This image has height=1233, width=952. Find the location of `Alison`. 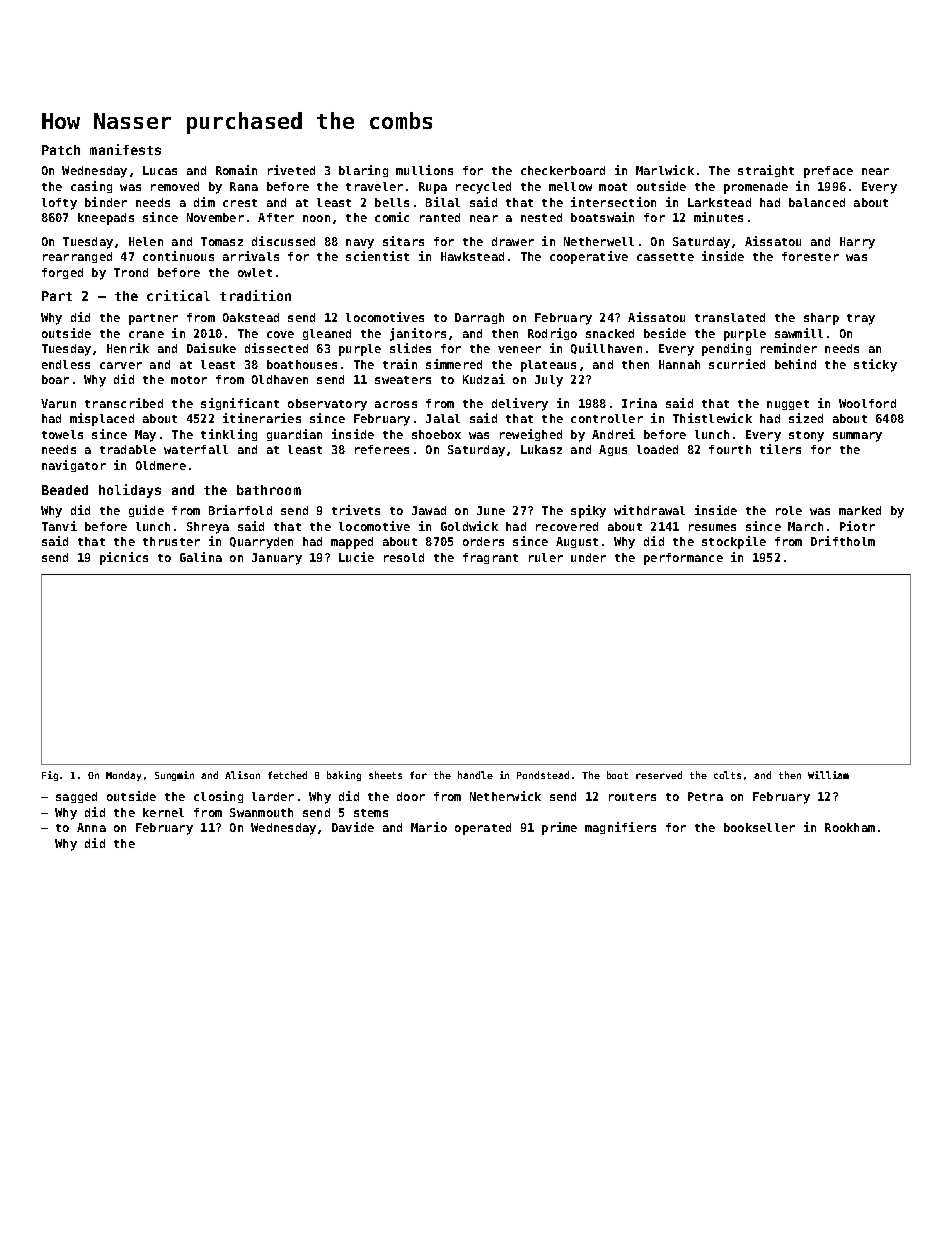

Alison is located at coordinates (242, 775).
